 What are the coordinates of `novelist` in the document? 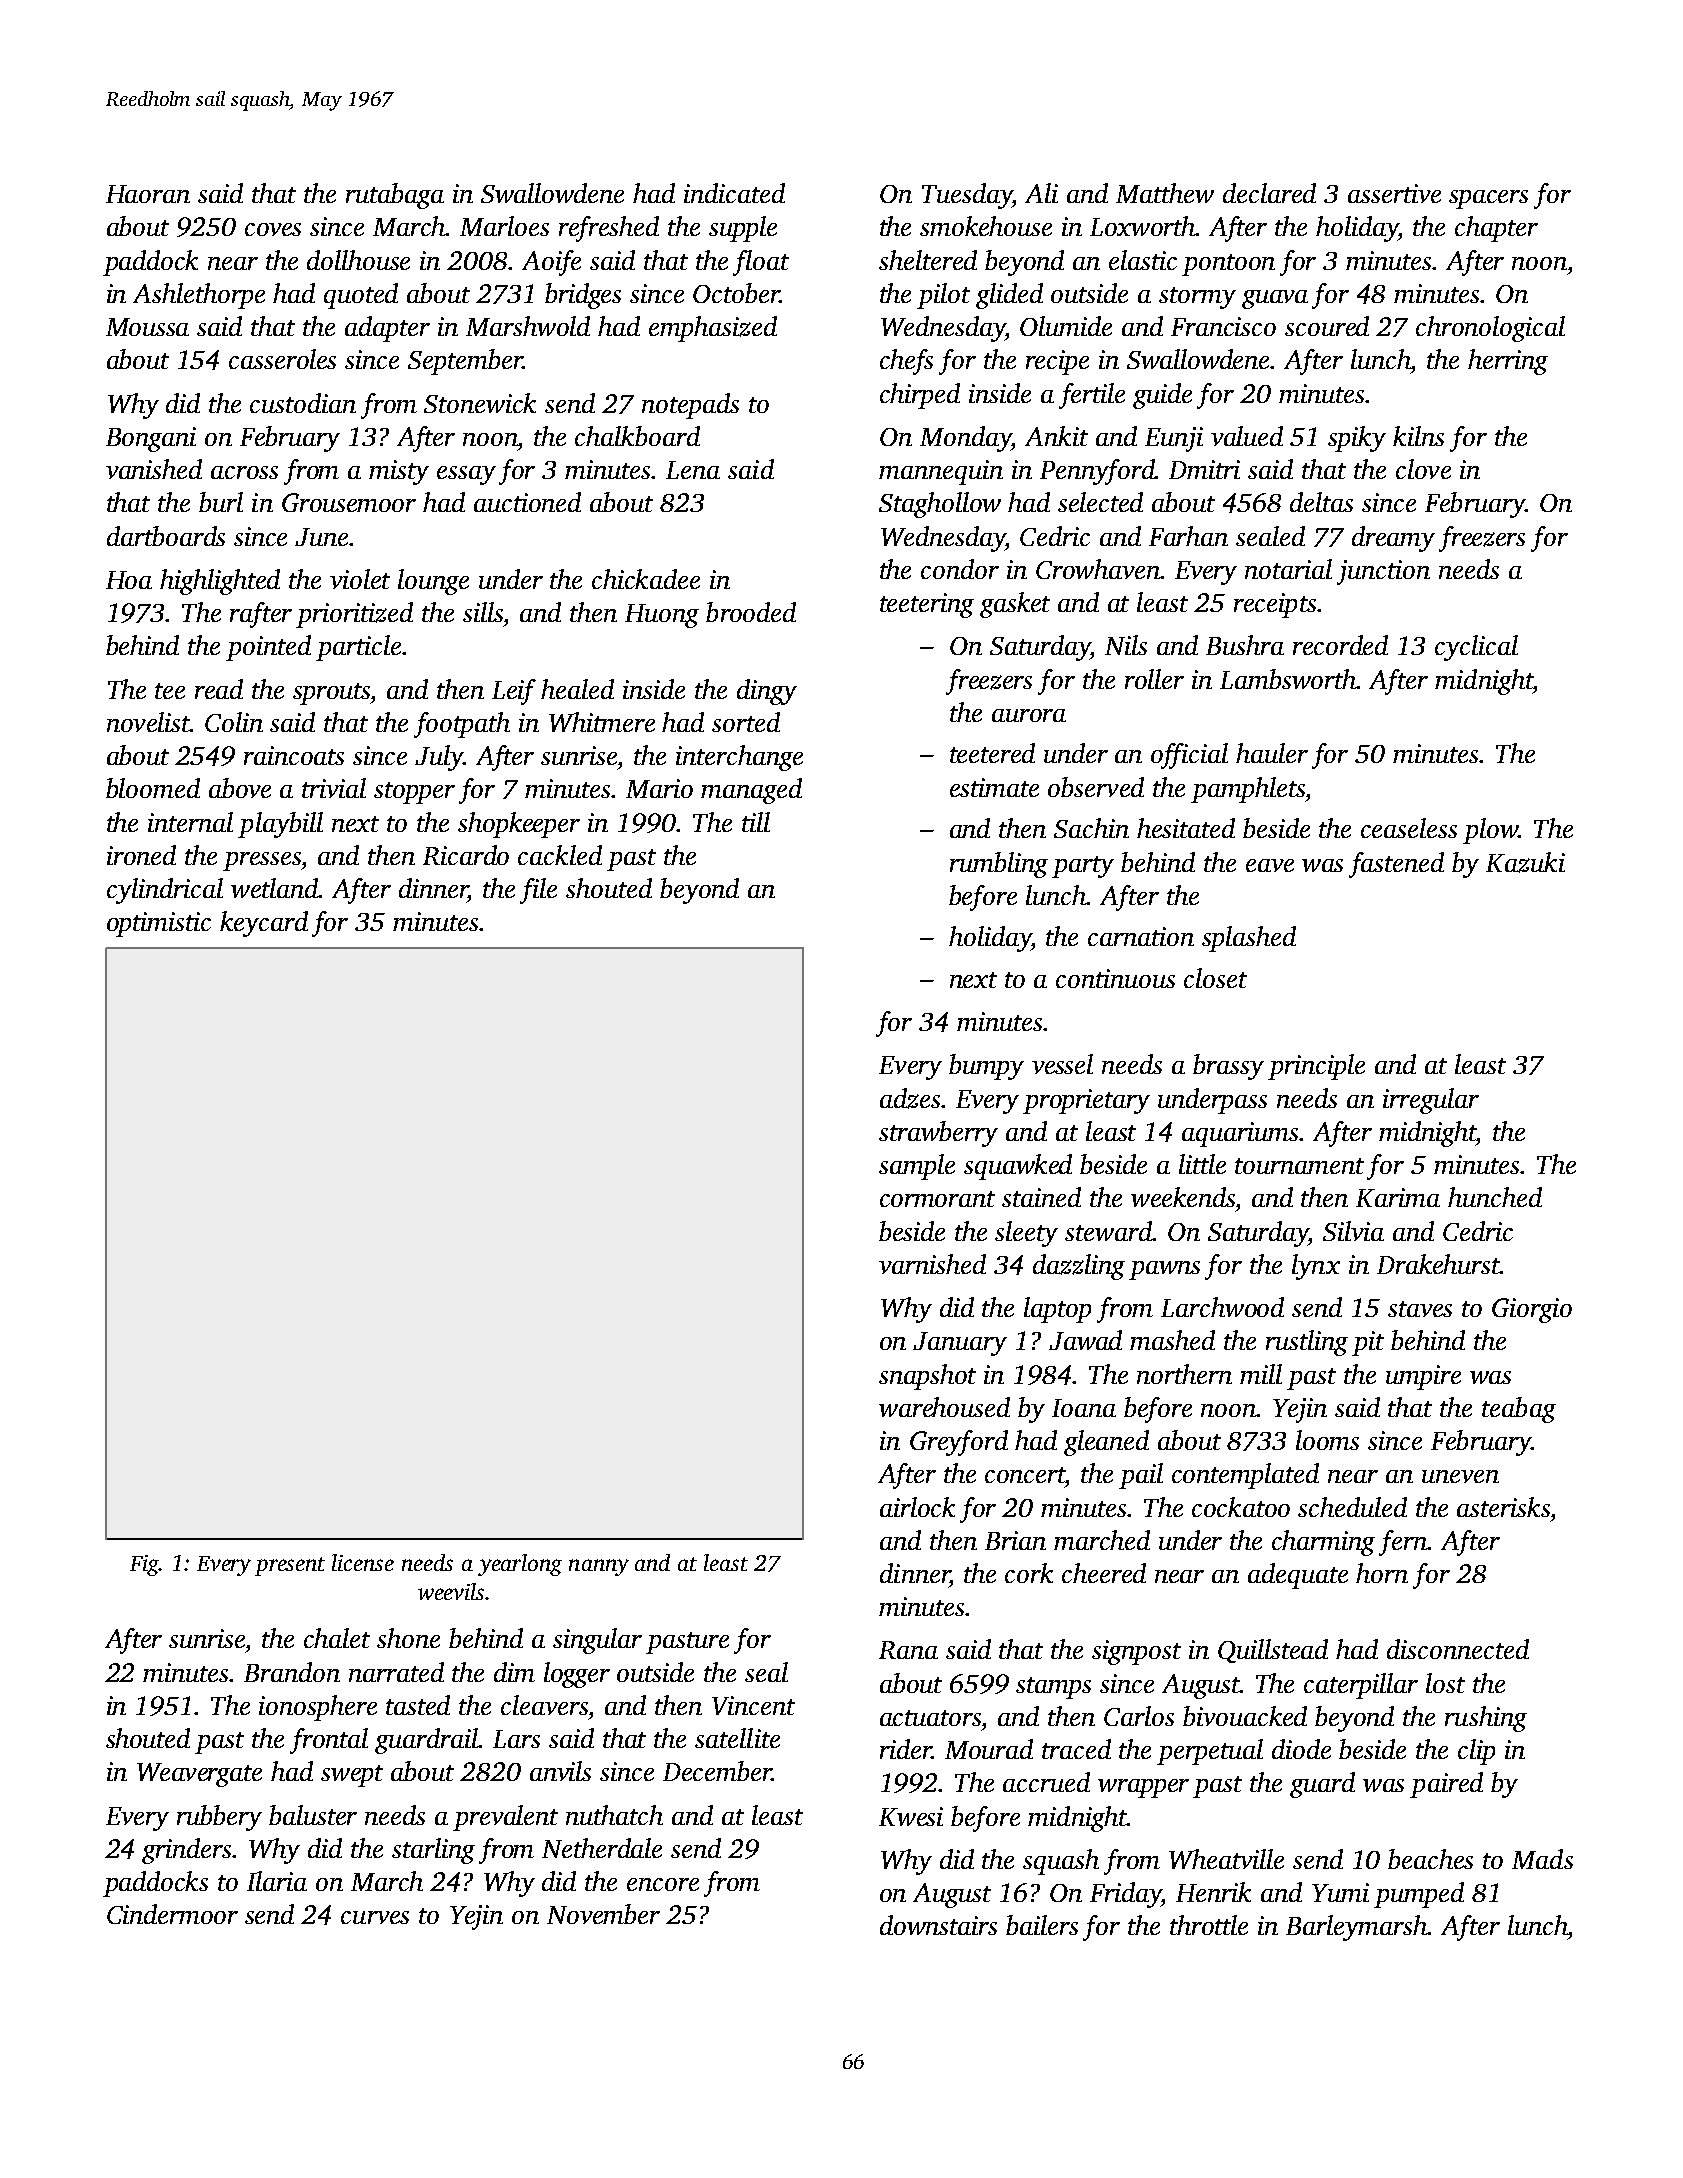 It's located at (148, 722).
